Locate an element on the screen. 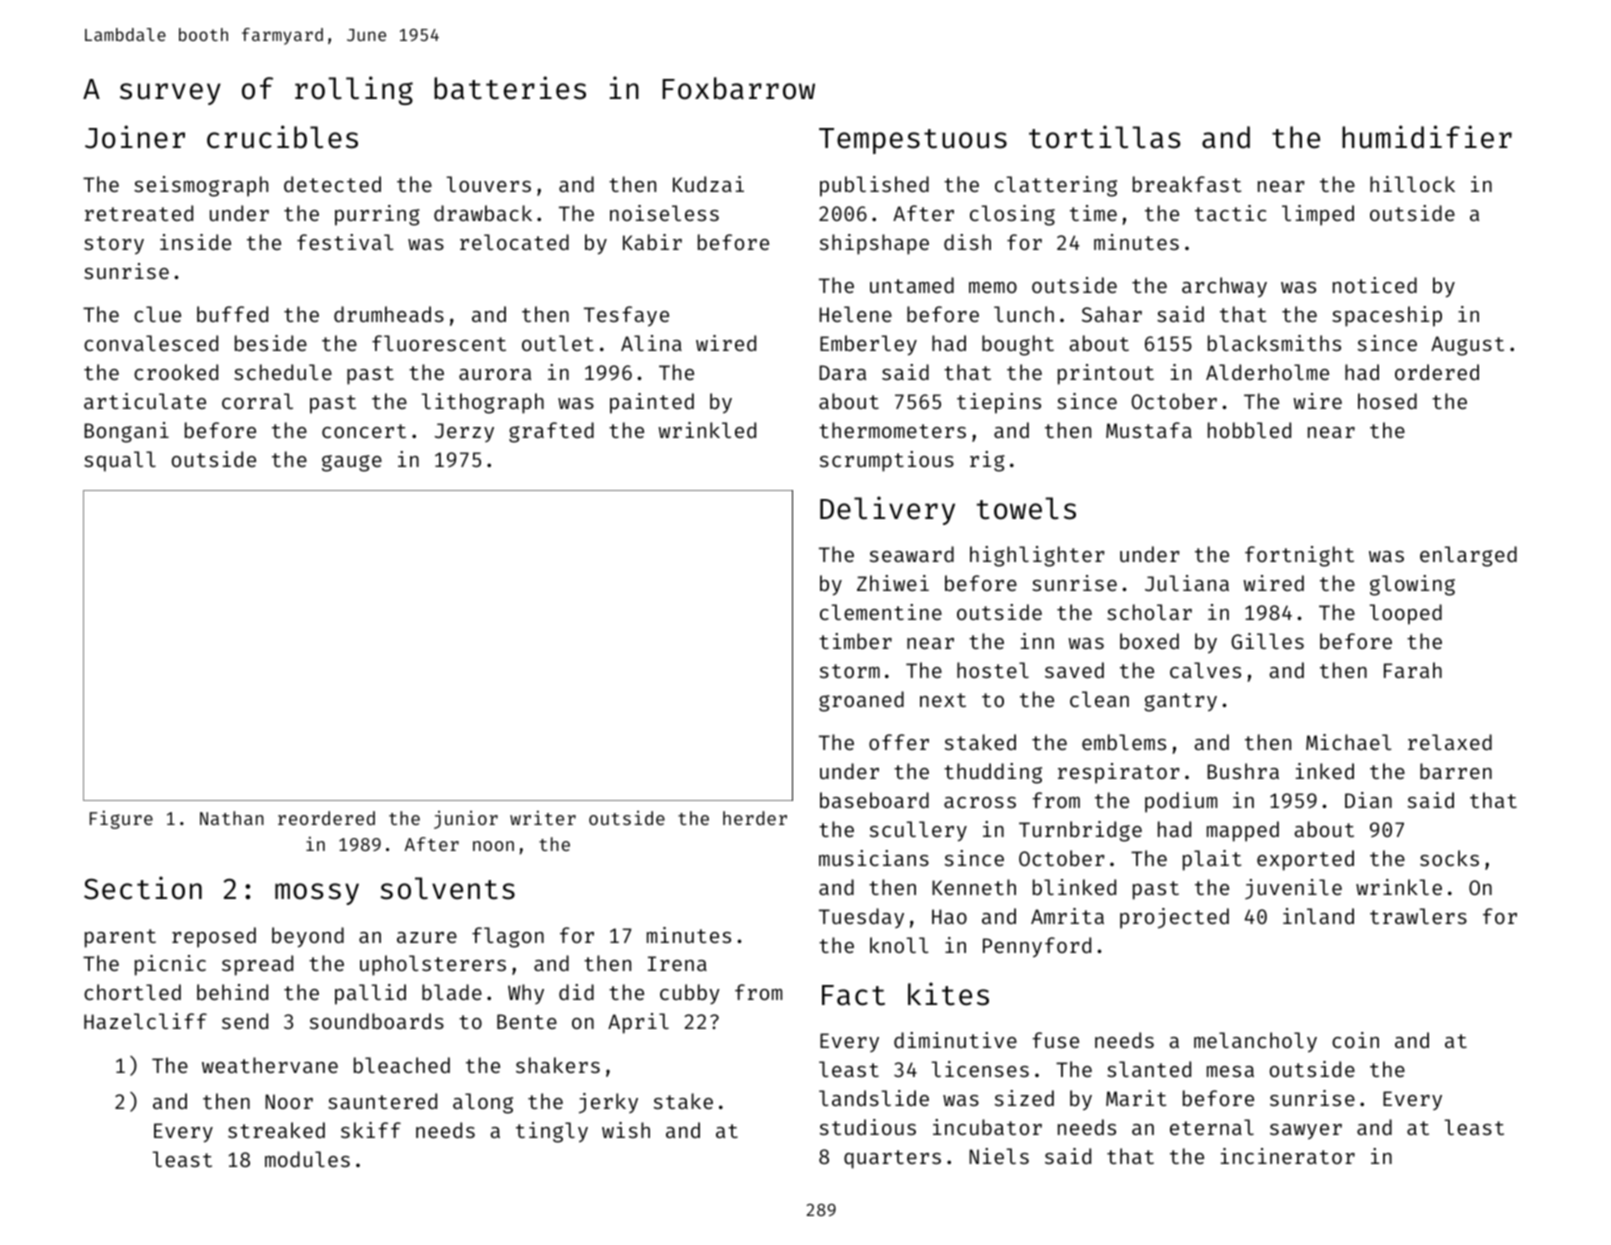  drawback is located at coordinates (483, 213).
